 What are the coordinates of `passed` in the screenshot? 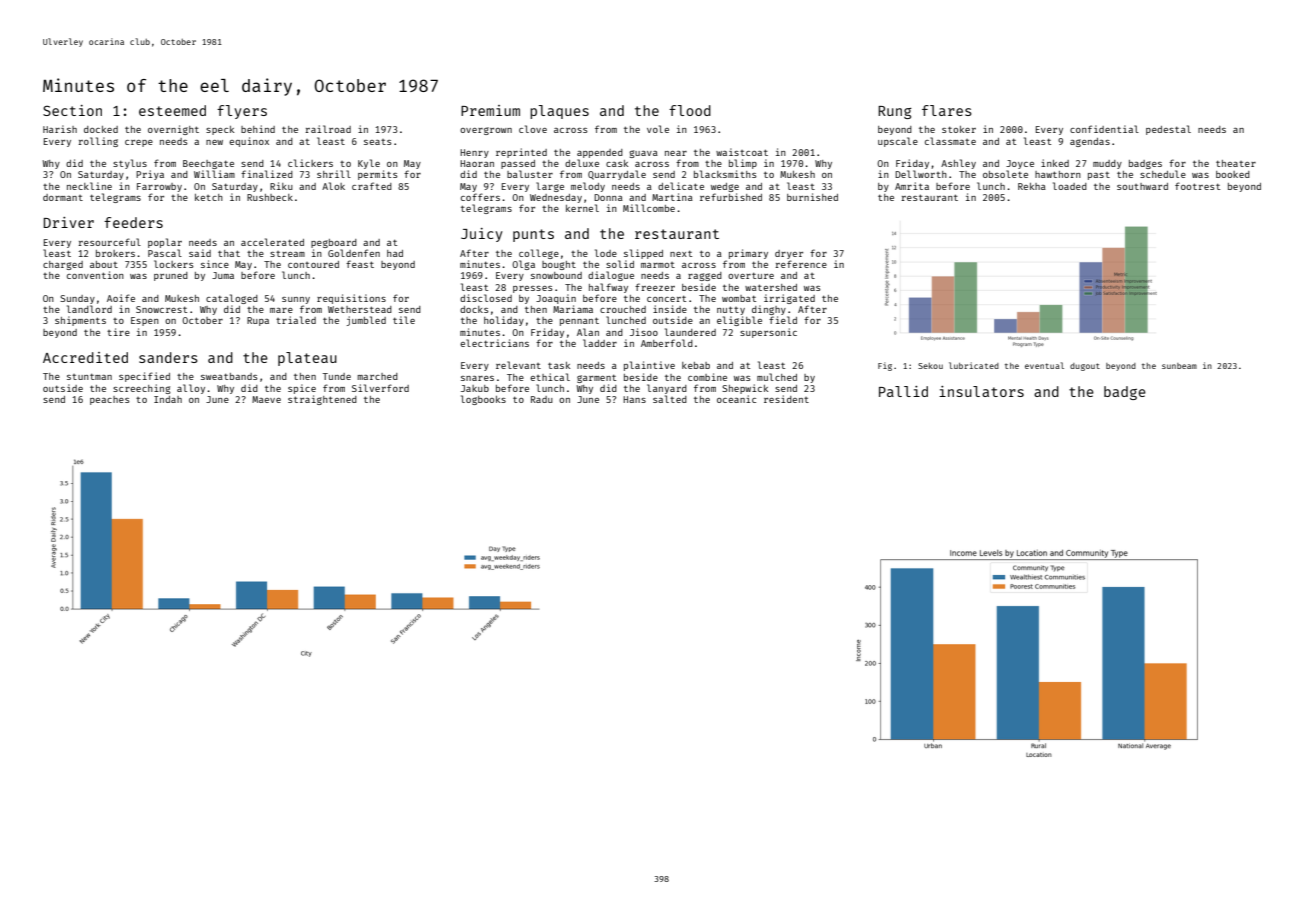 It's located at (518, 164).
